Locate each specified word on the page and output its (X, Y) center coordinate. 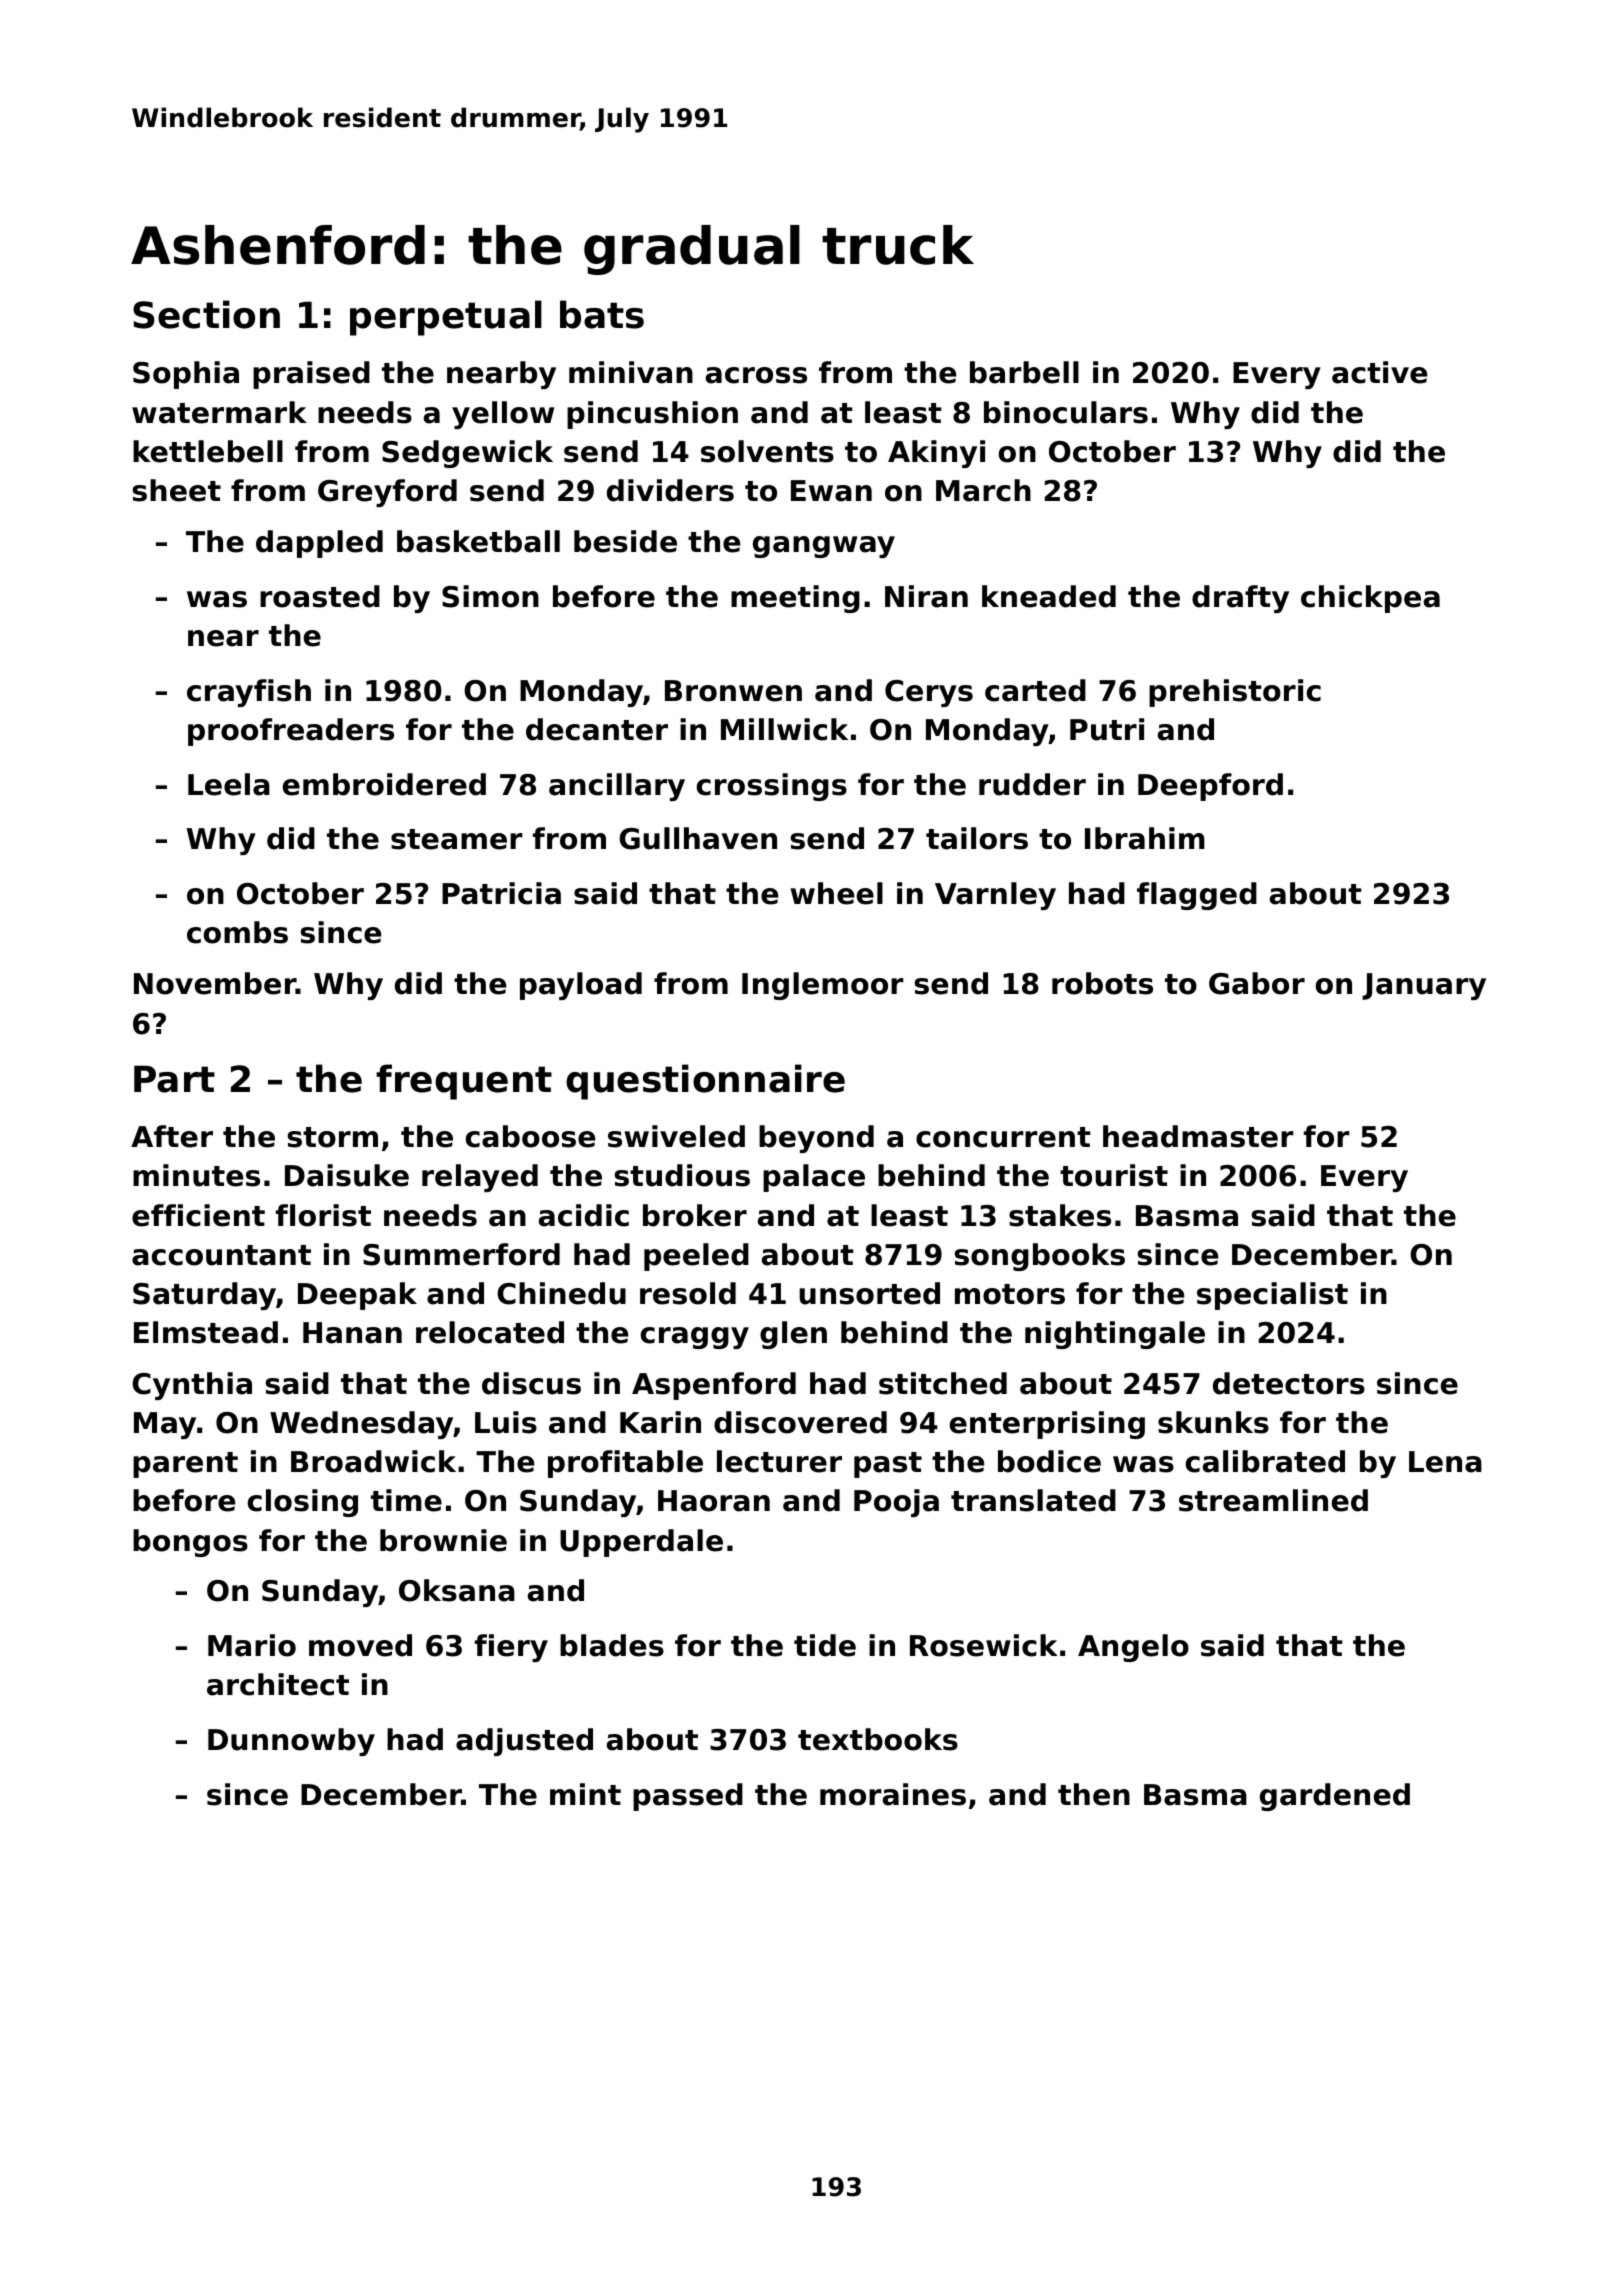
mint (585, 1794)
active (1379, 372)
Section (206, 314)
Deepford (1210, 787)
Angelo (1133, 1648)
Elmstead (206, 1332)
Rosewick (984, 1645)
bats (602, 314)
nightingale (1115, 1335)
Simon (490, 596)
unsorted (869, 1293)
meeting (795, 599)
